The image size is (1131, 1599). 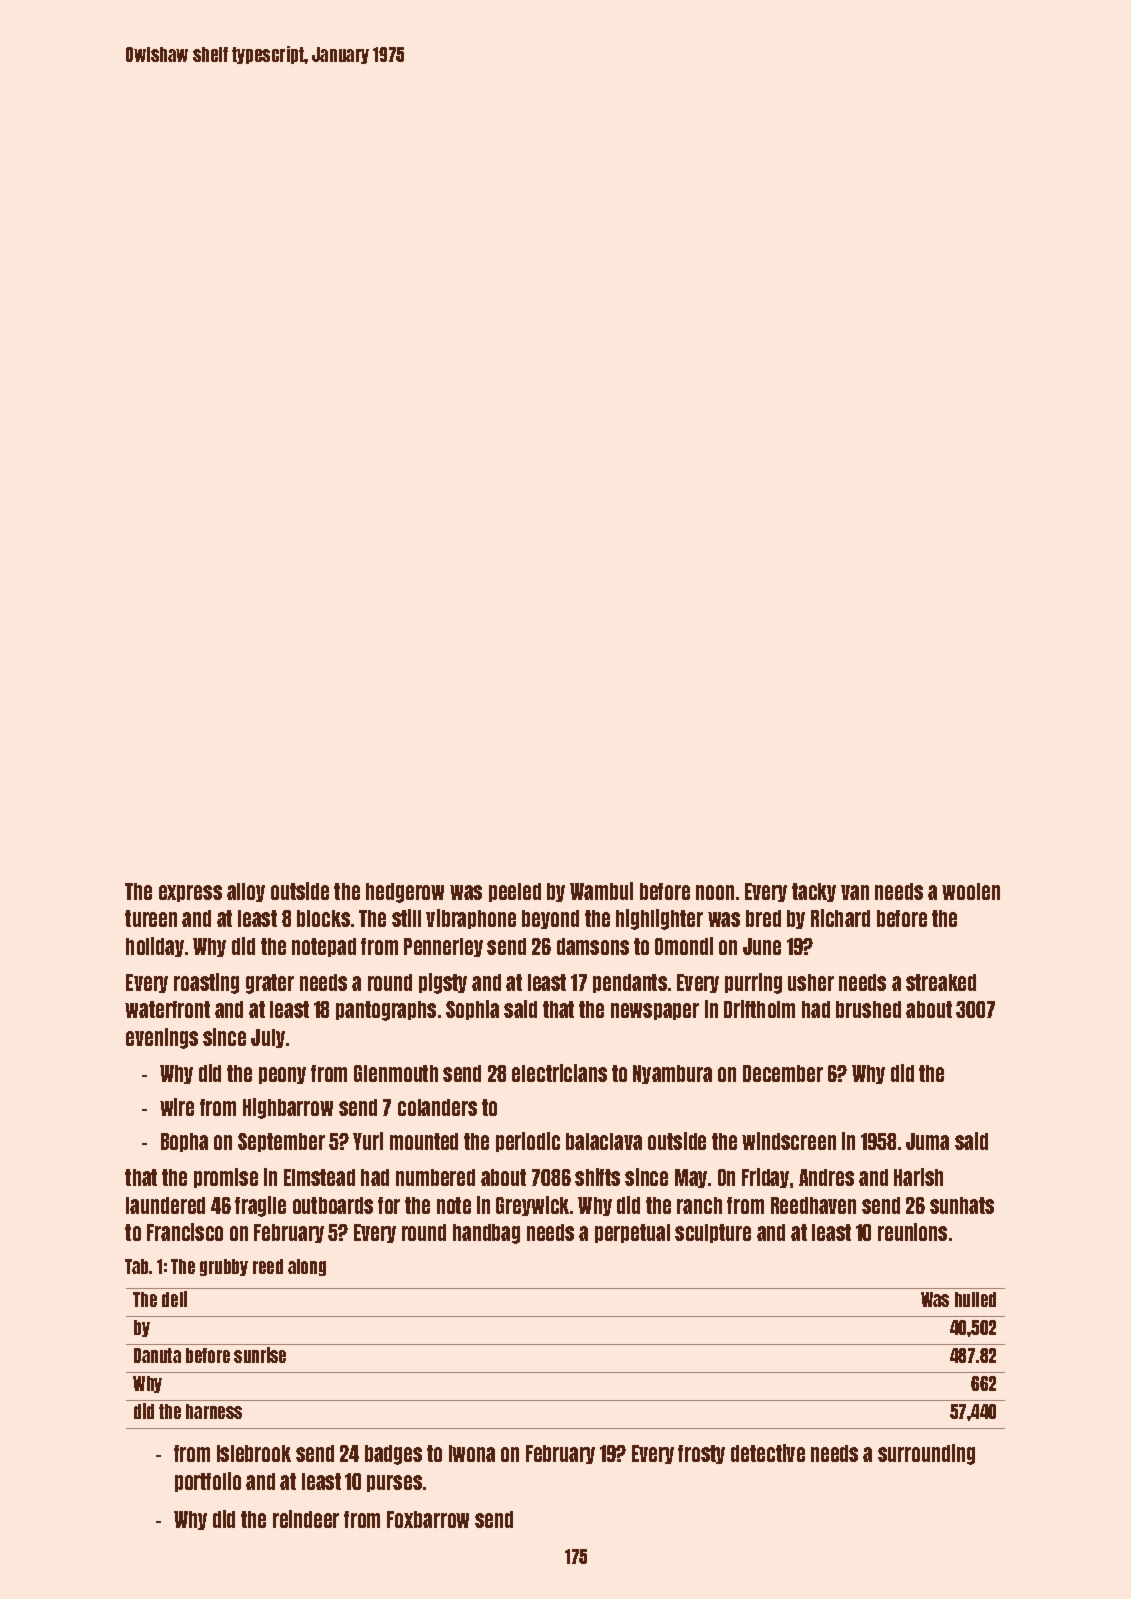 I want to click on hulled, so click(x=975, y=1299).
